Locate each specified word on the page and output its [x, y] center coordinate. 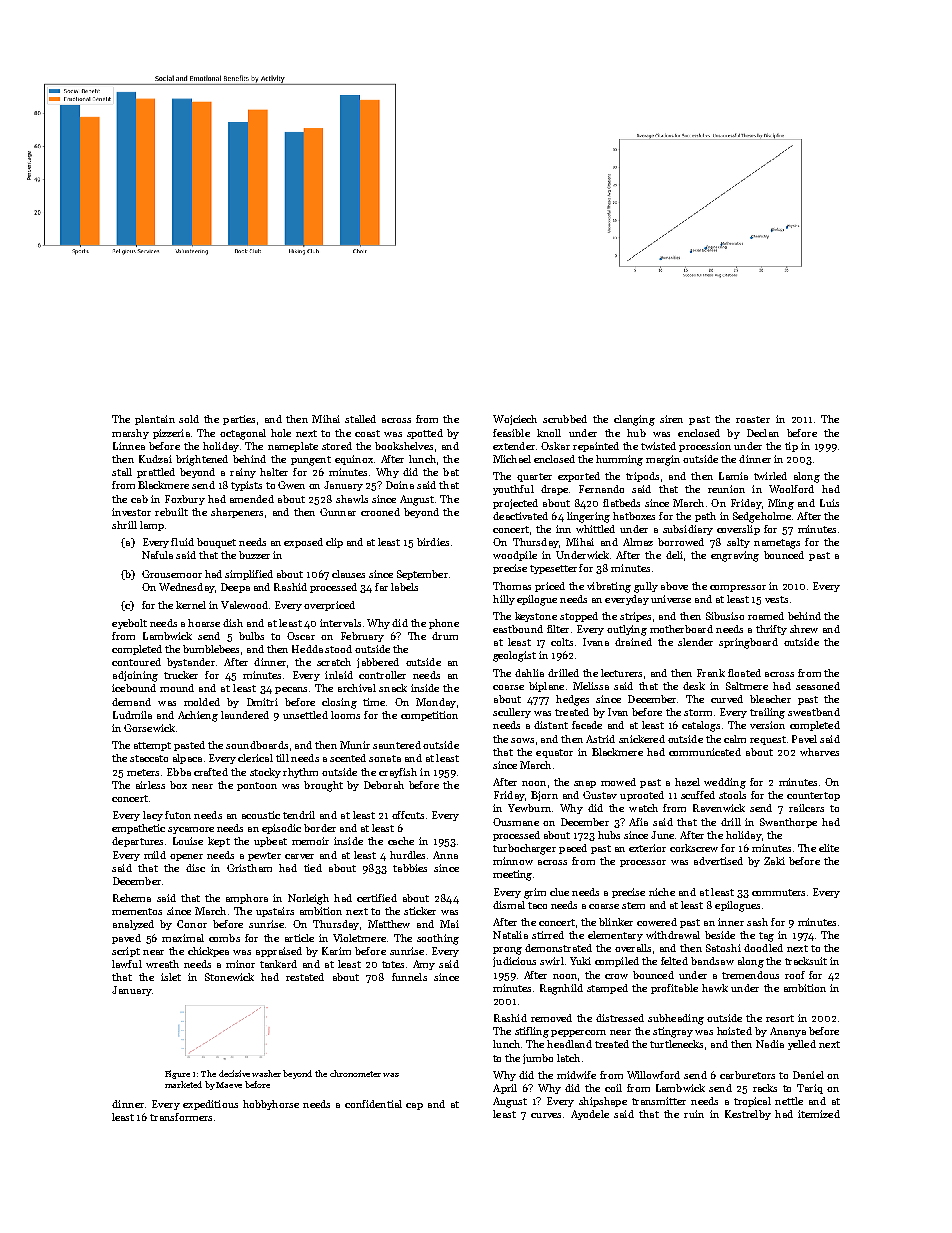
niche [662, 892]
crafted [211, 772]
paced [573, 849]
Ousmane [516, 822]
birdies [433, 542]
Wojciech [515, 420]
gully [646, 587]
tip [791, 447]
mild [155, 855]
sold [189, 419]
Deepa [235, 588]
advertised [718, 861]
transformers [181, 1117]
